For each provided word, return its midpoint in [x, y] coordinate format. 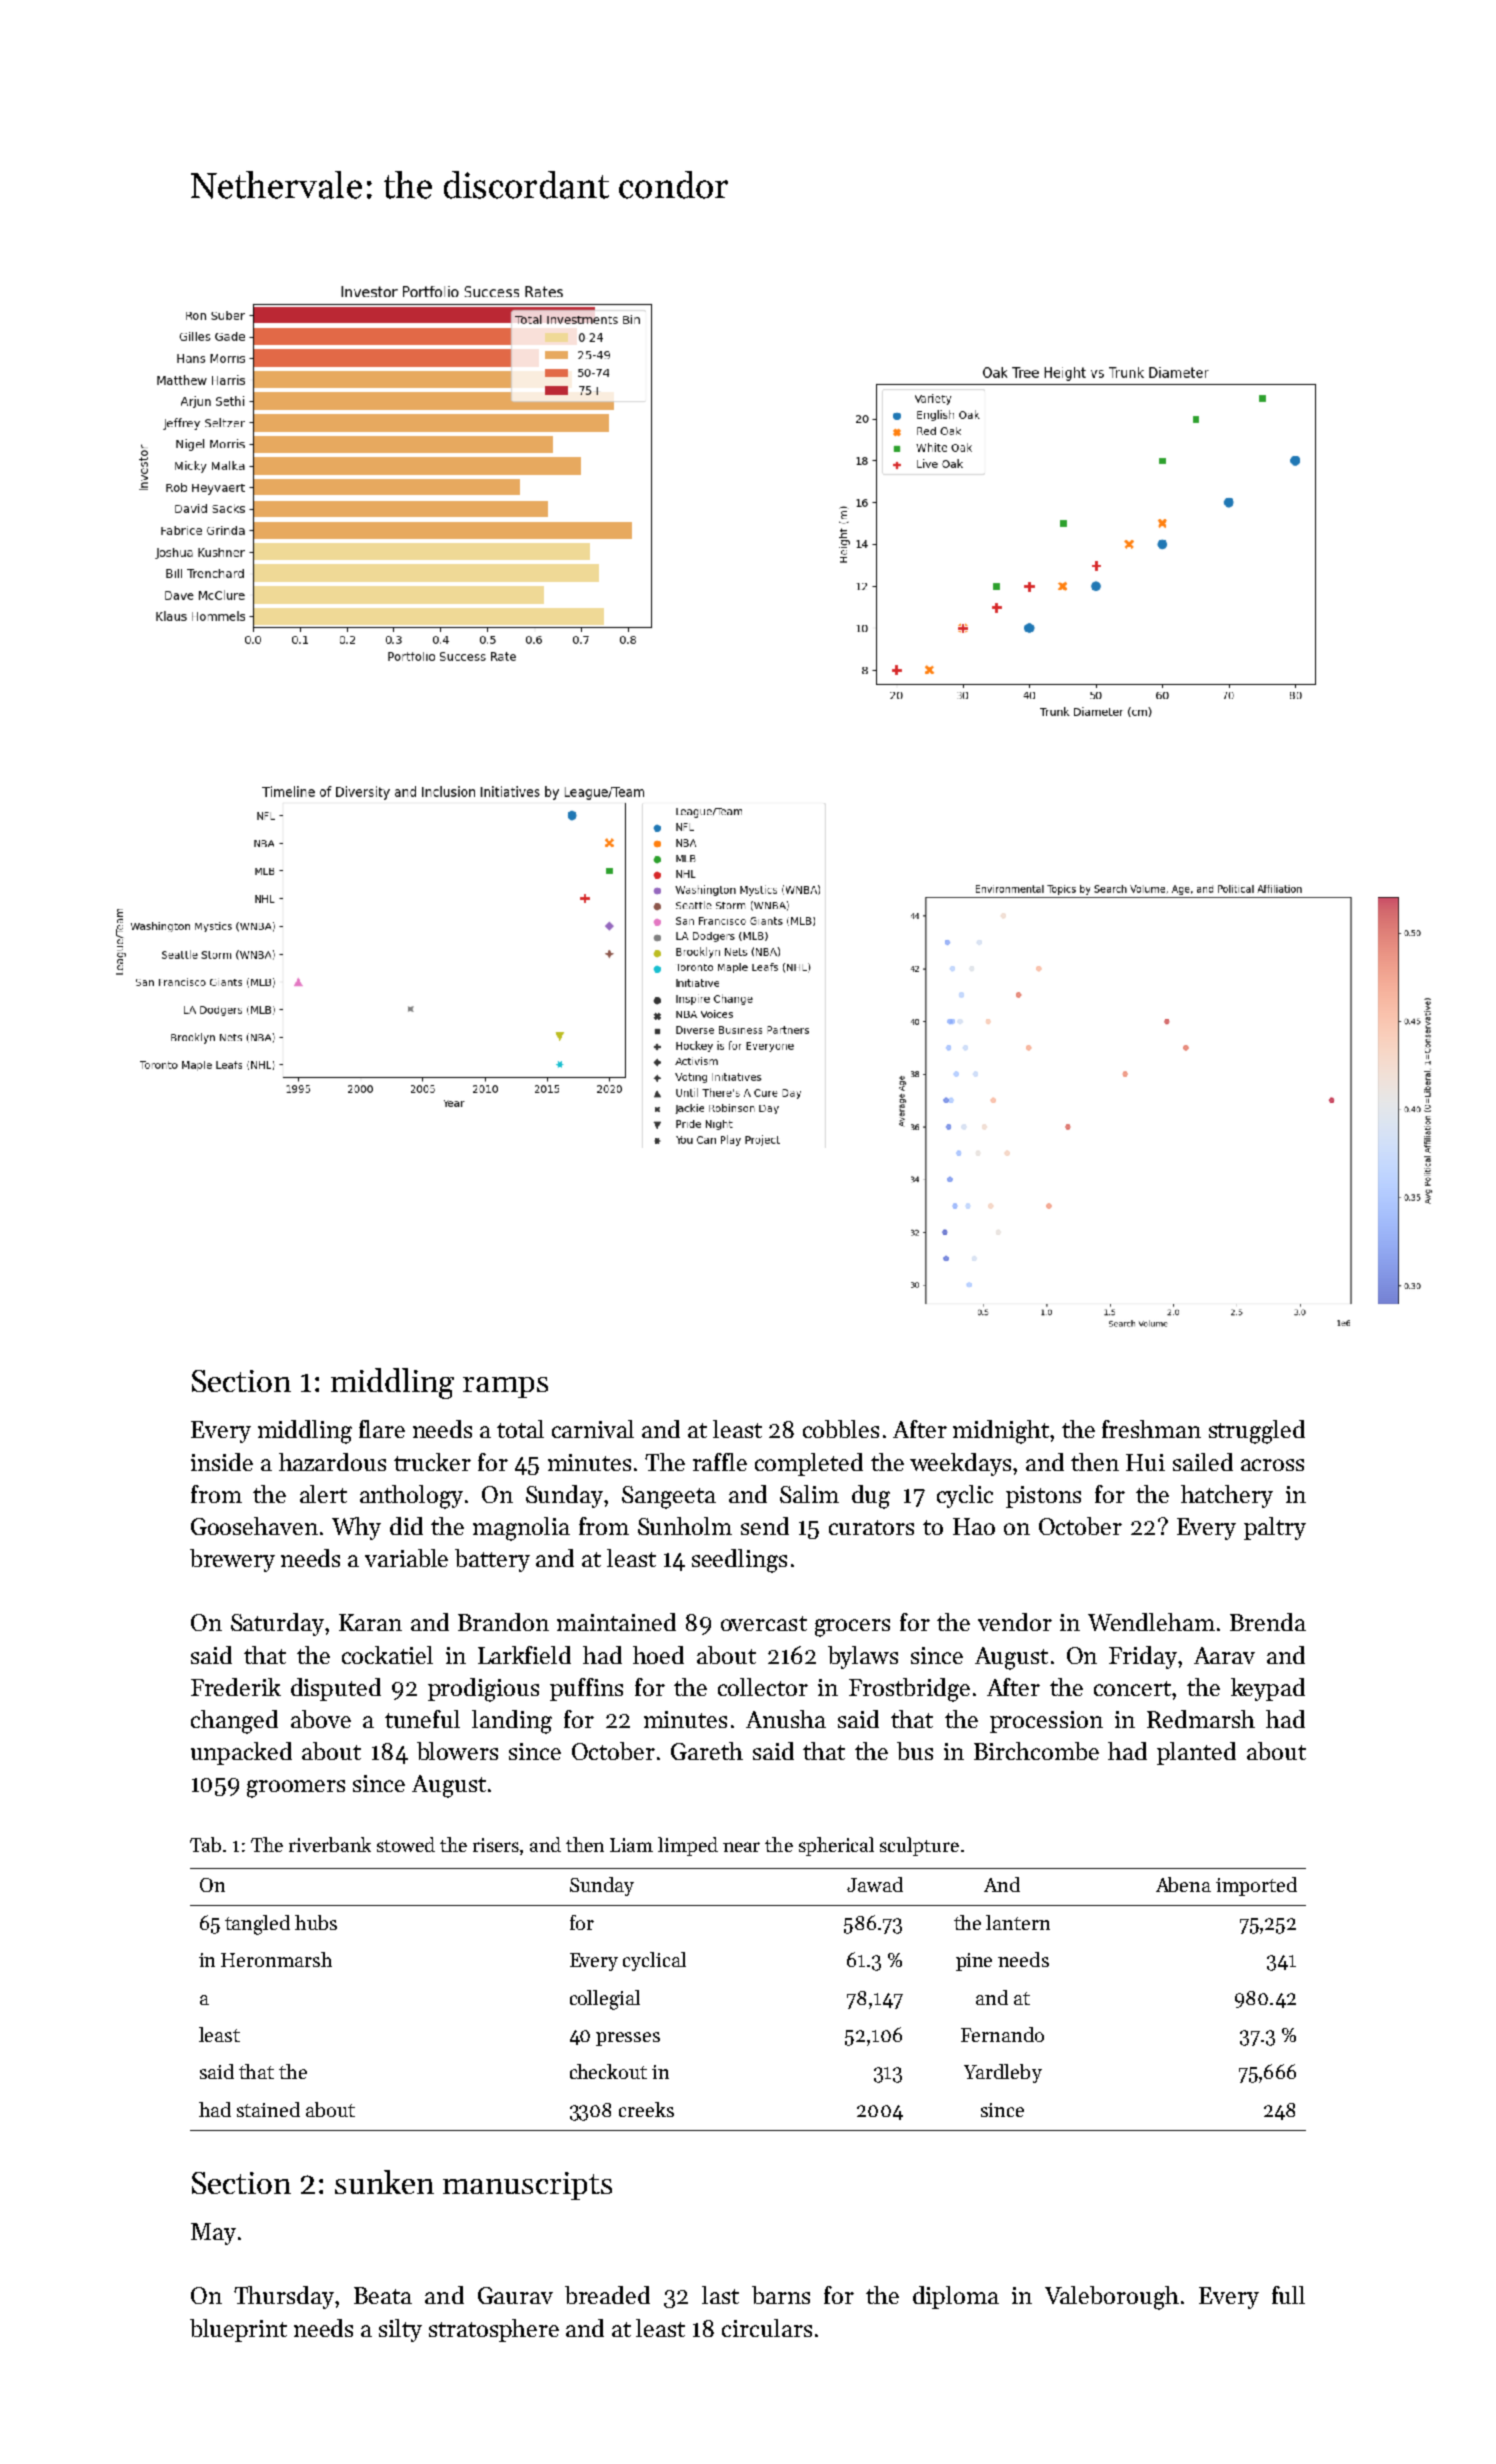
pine [974, 1962]
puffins [586, 1689]
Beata [383, 2295]
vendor [1015, 1622]
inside [222, 1462]
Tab [205, 1844]
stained [268, 2109]
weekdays [960, 1464]
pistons [1043, 1497]
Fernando [1002, 2034]
